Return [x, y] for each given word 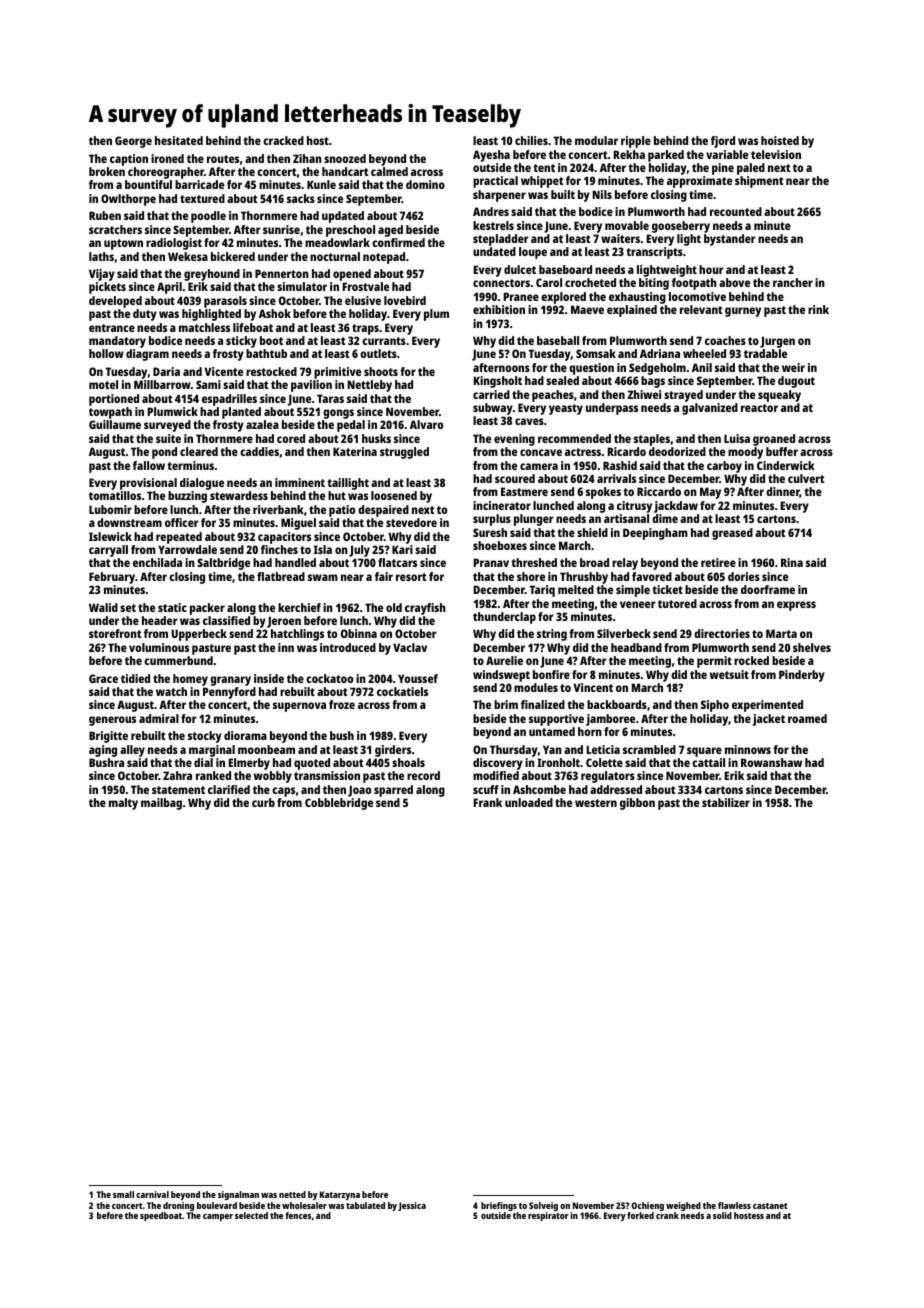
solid [722, 1215]
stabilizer [726, 802]
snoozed [345, 158]
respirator [548, 1216]
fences [298, 1215]
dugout [796, 382]
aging [103, 751]
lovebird [405, 300]
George [133, 142]
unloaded [529, 802]
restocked [271, 371]
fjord [723, 142]
